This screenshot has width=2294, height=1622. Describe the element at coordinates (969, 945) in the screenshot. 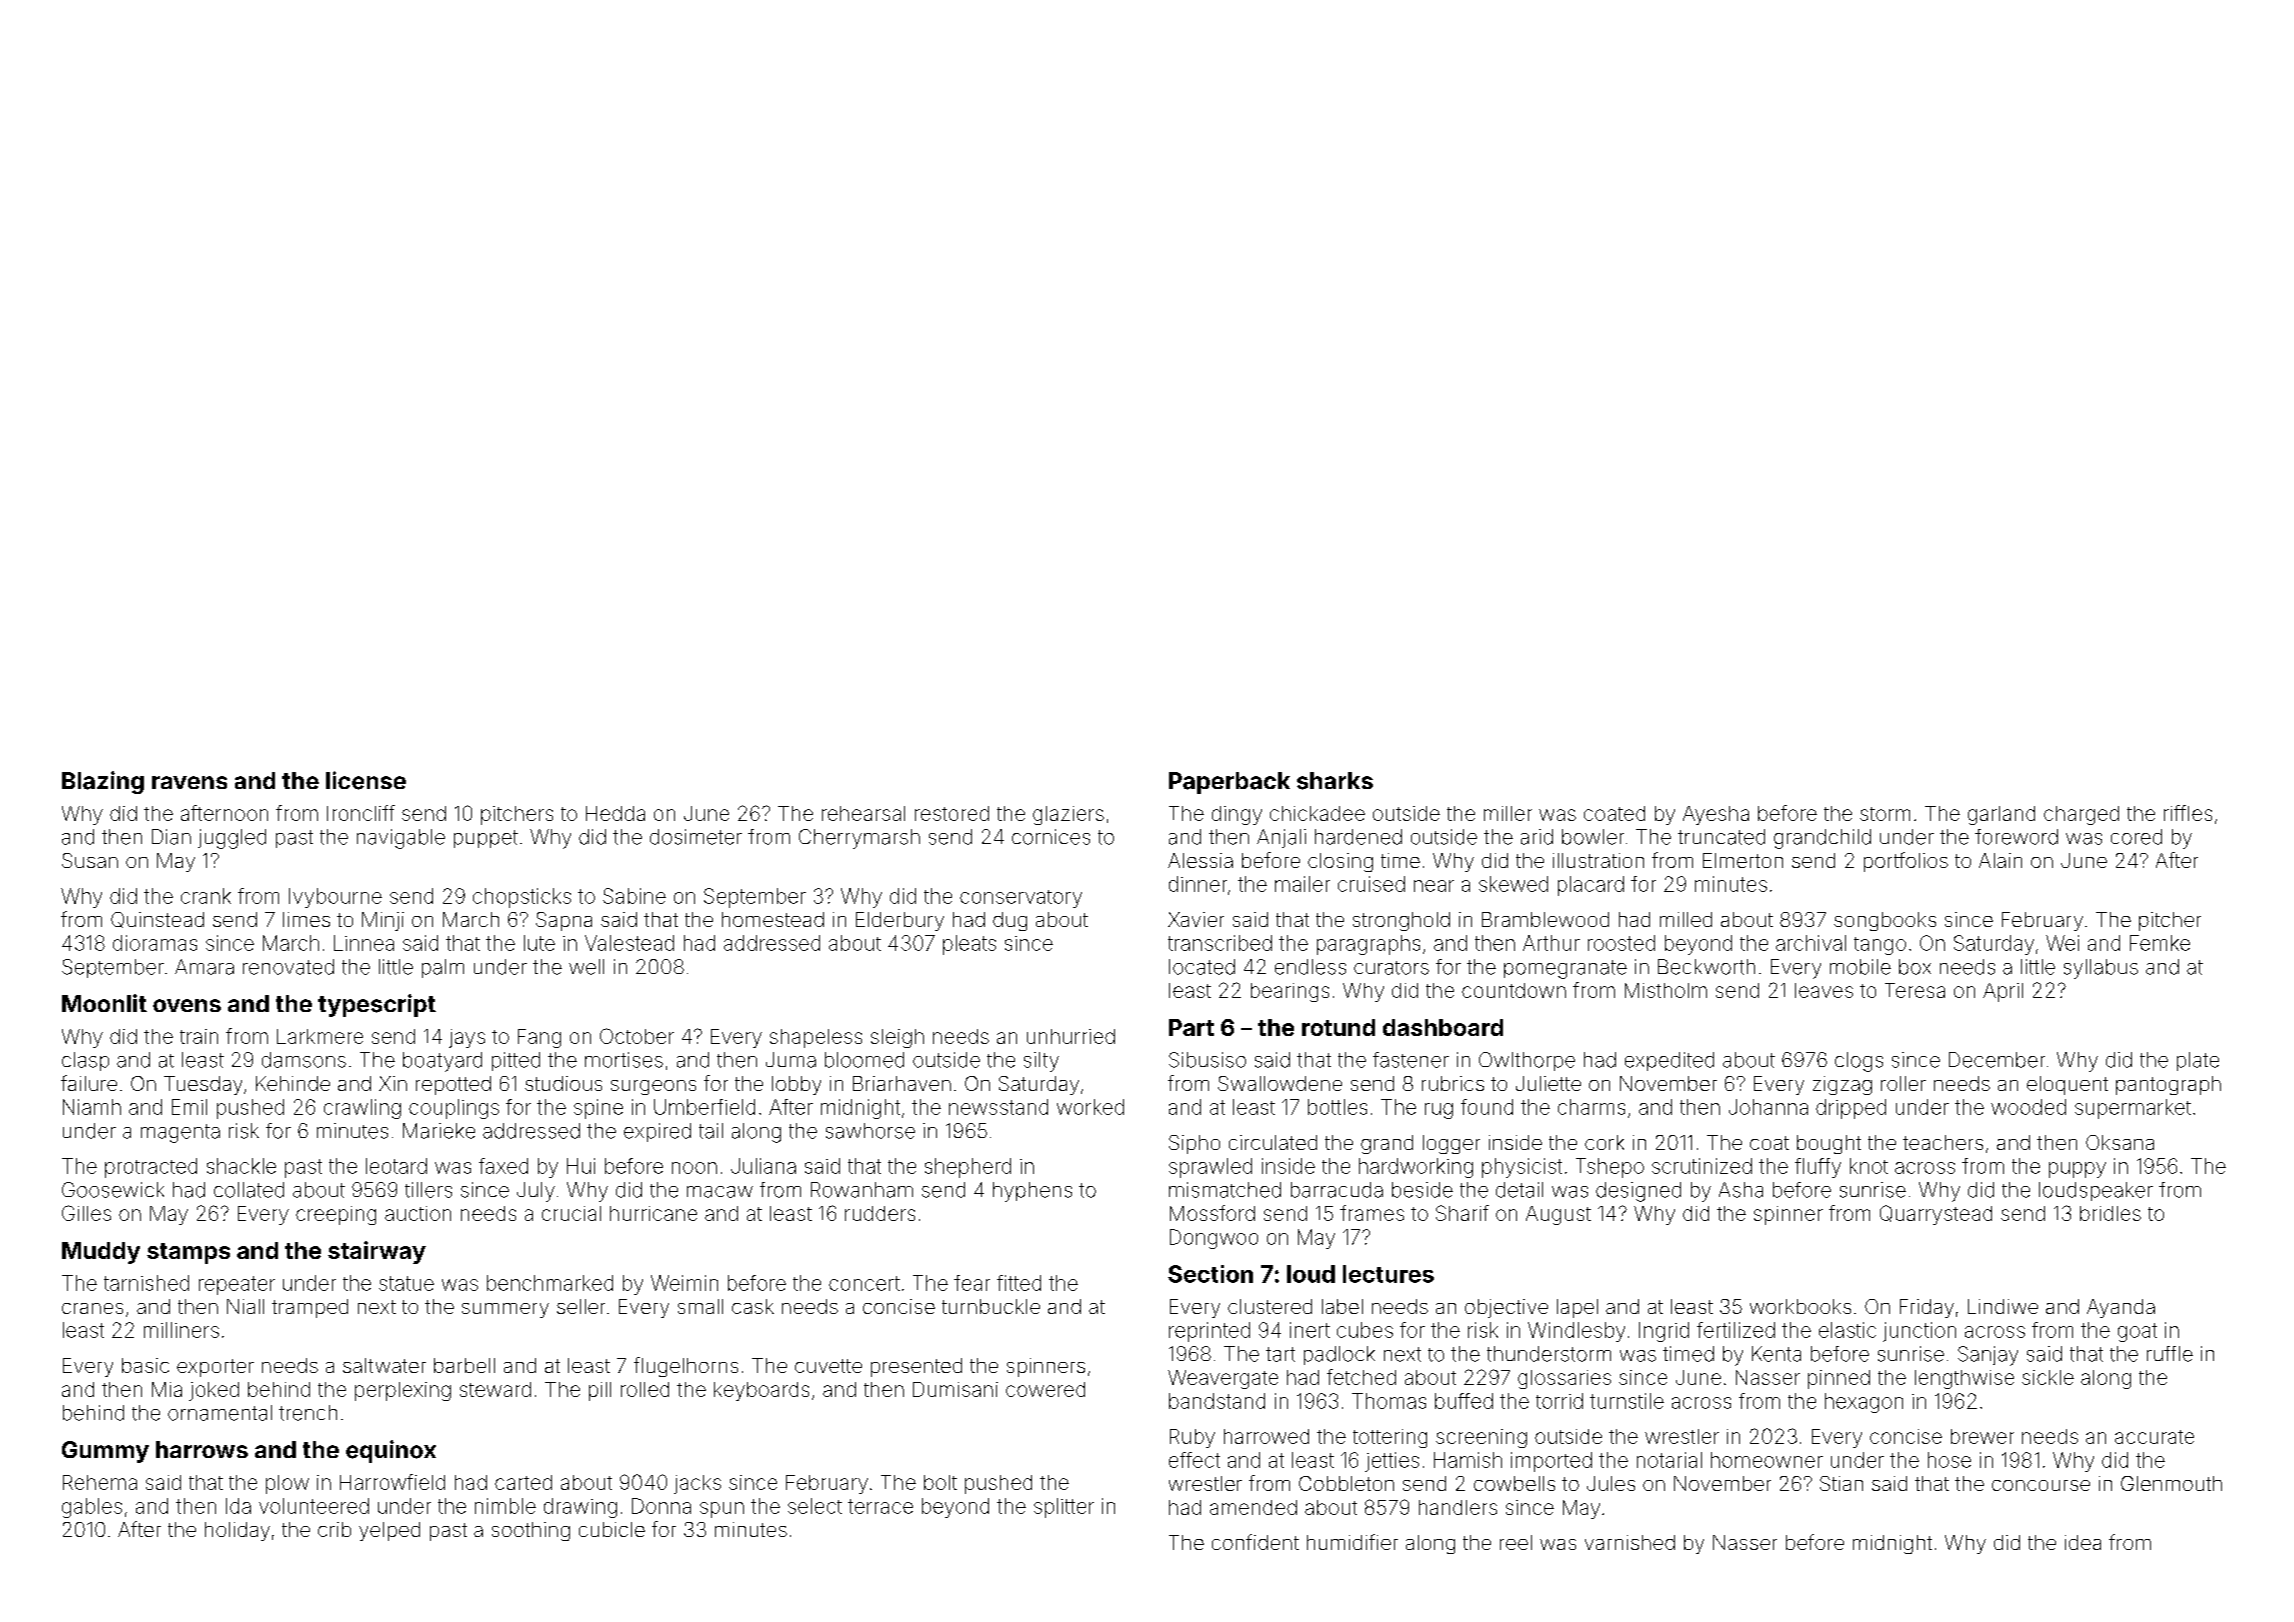

I see `pleats` at that location.
